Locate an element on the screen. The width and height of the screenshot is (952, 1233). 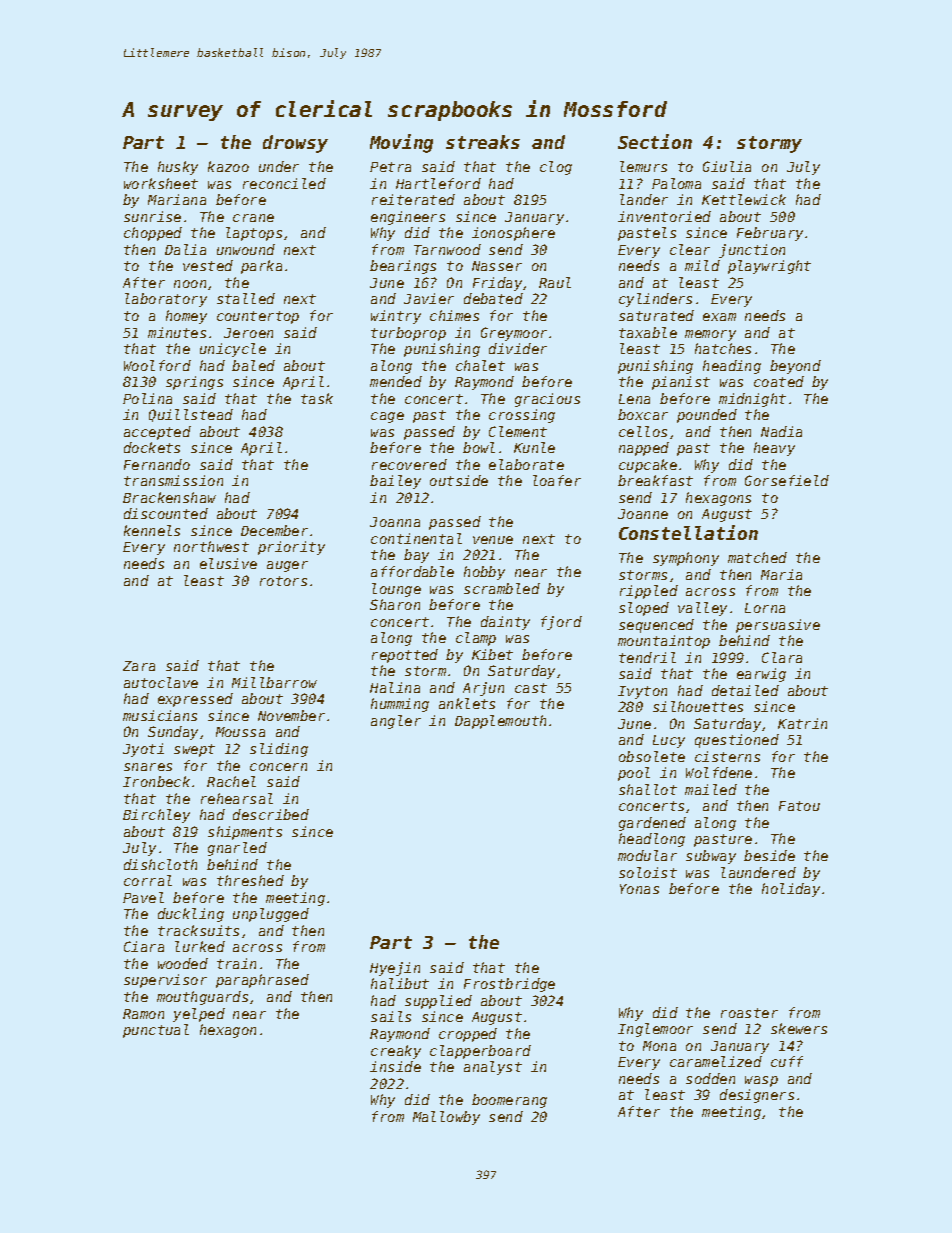
laboratory is located at coordinates (166, 300).
